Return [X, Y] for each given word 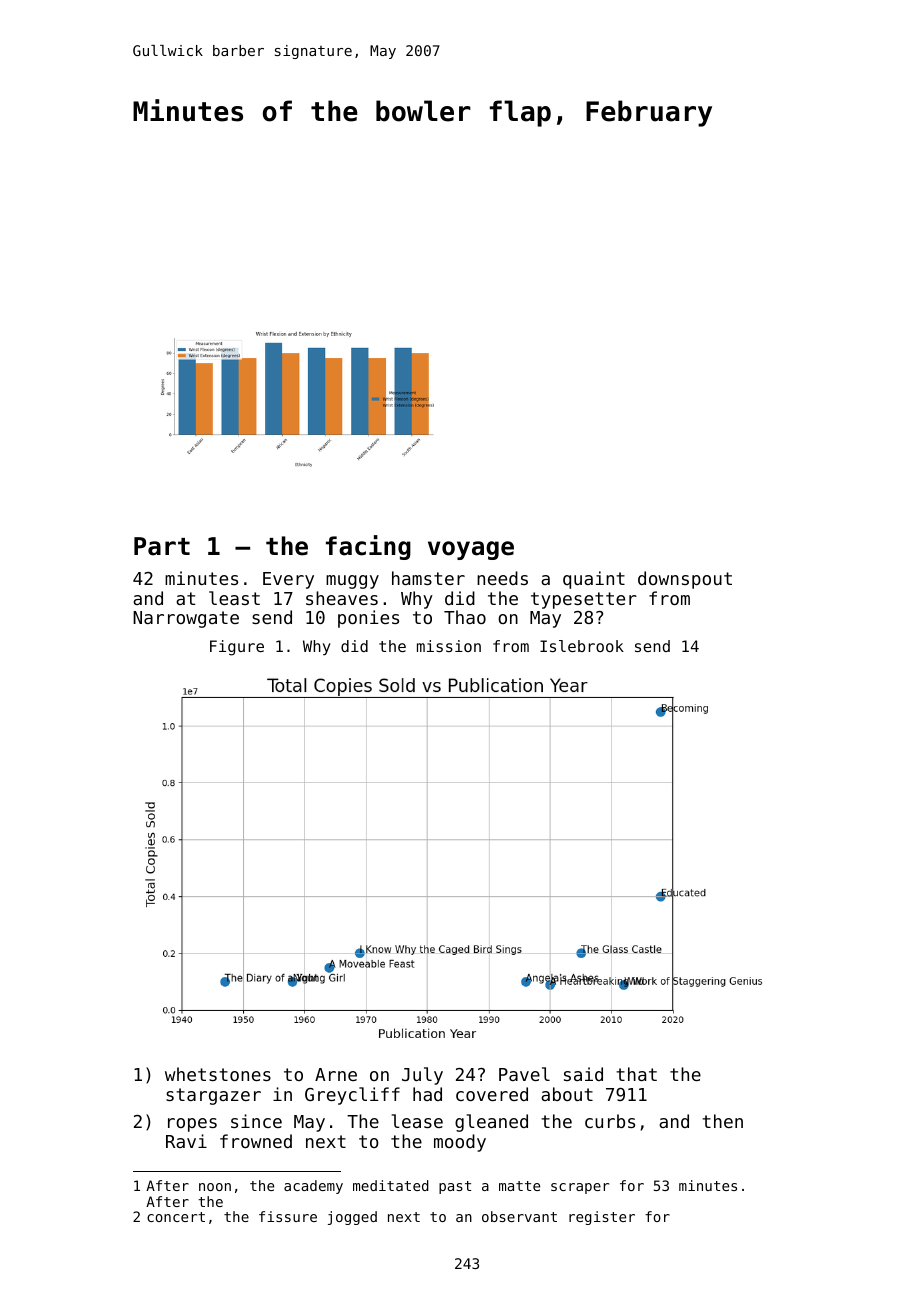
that [636, 1074]
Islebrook [582, 646]
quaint [594, 580]
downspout [685, 580]
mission [449, 646]
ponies [368, 619]
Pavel [524, 1074]
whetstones [218, 1074]
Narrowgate [186, 619]
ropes [192, 1125]
